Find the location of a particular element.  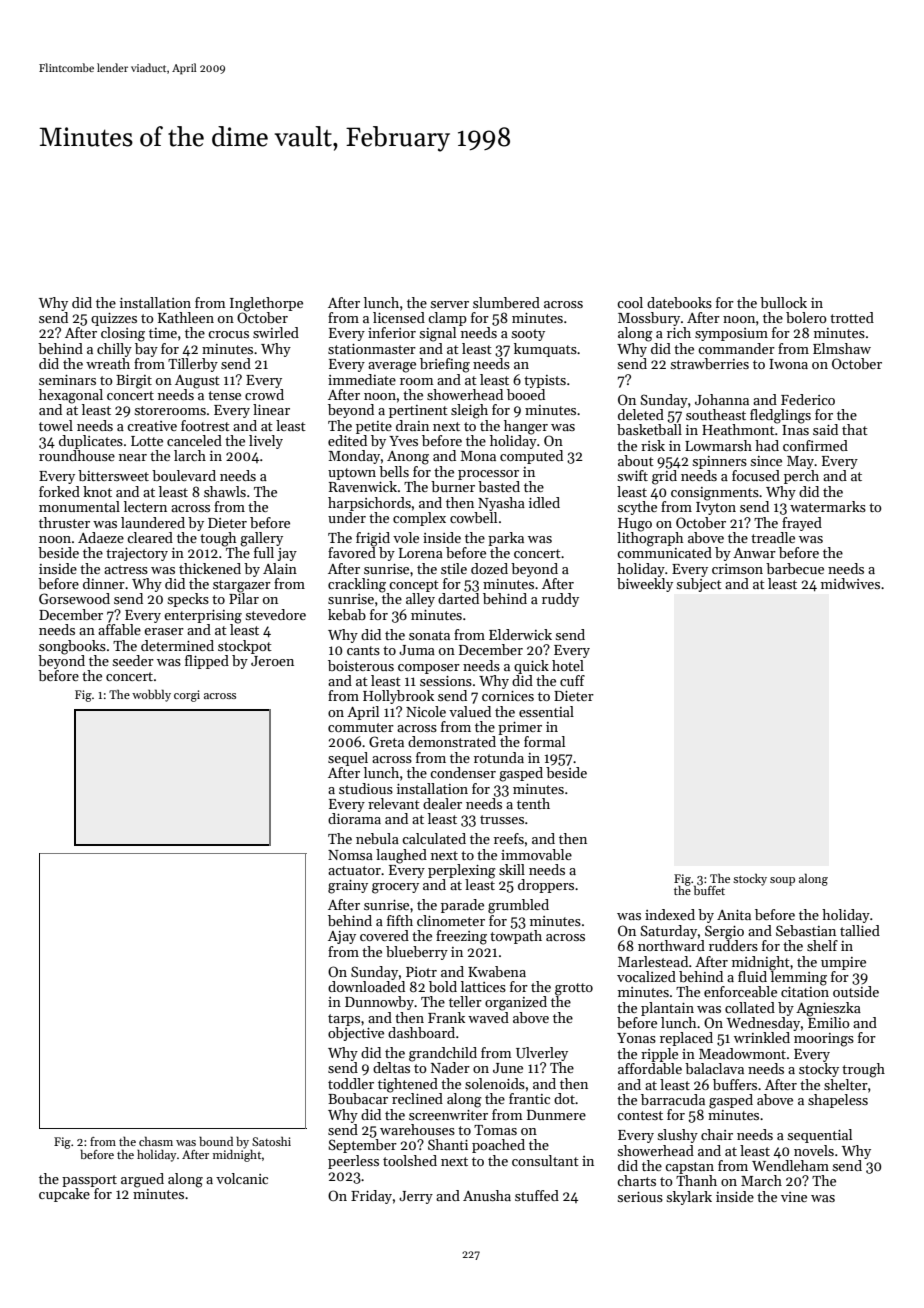

cupcake is located at coordinates (64, 1195).
